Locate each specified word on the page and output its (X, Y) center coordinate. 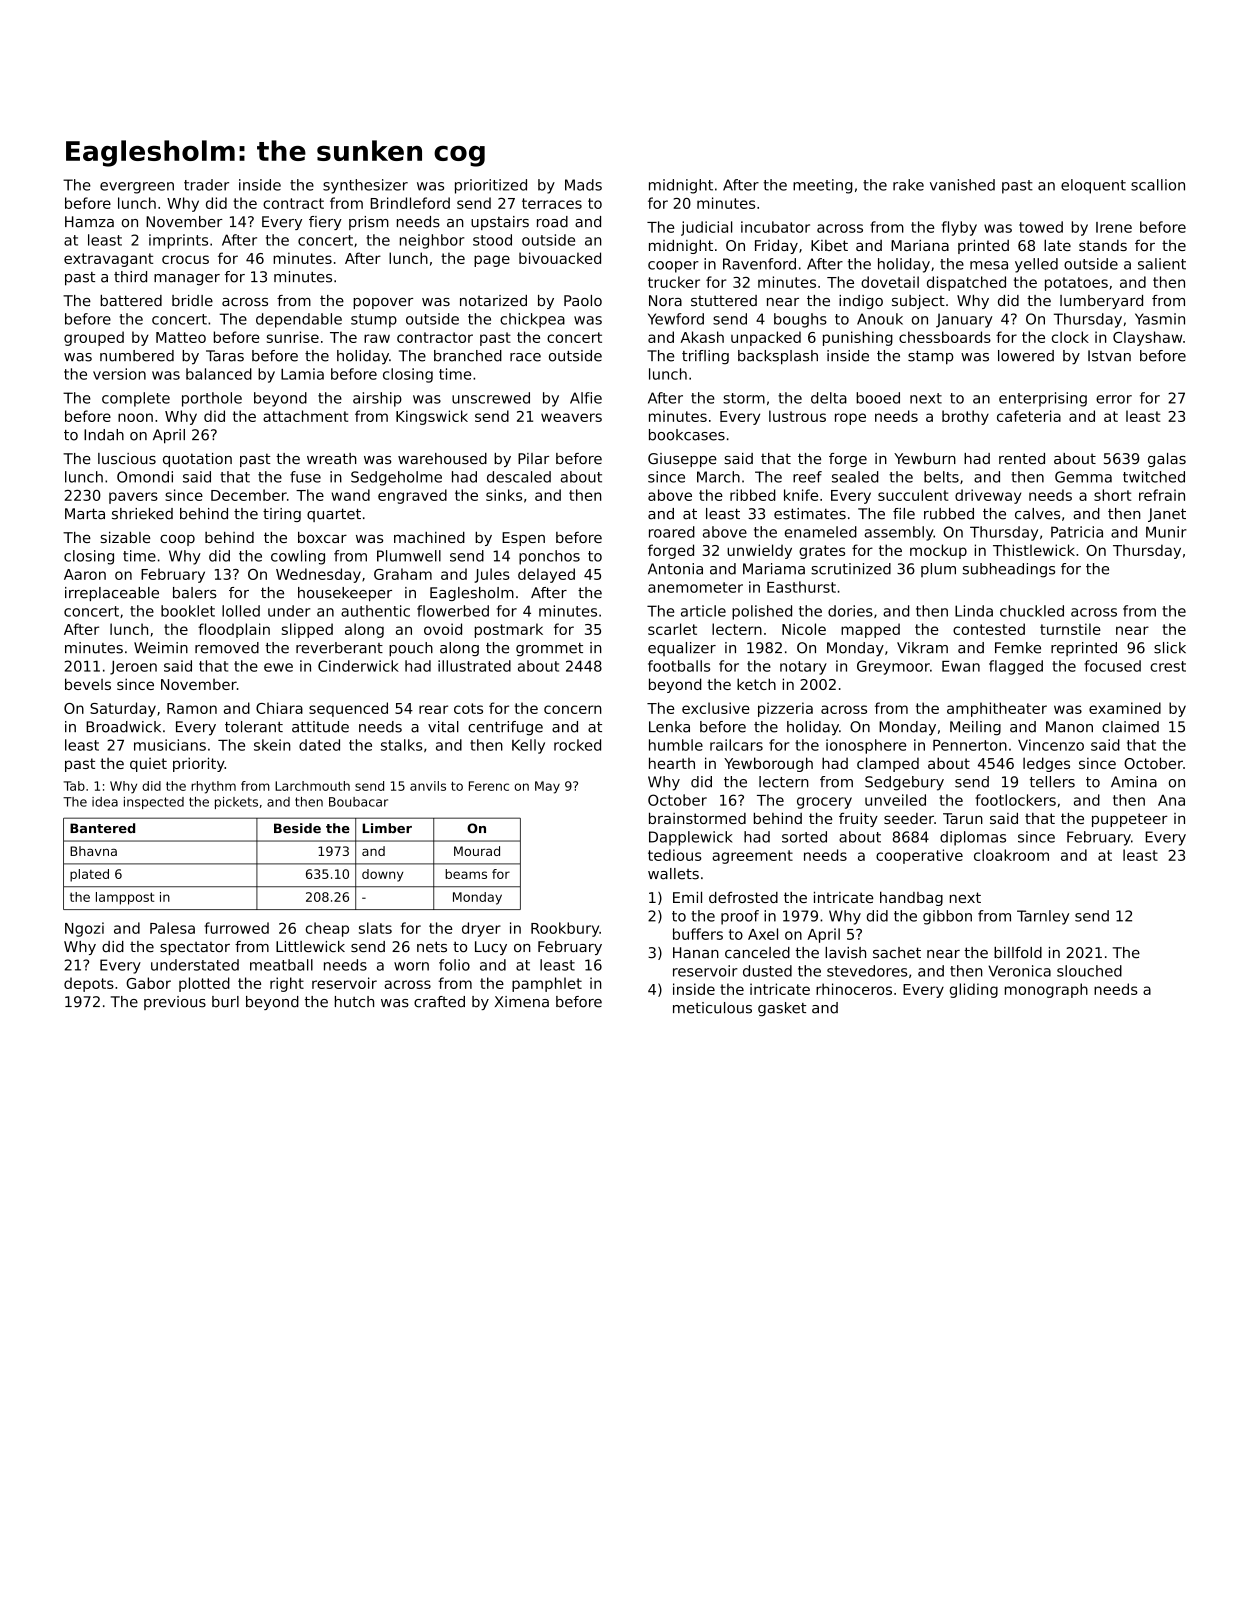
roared (672, 532)
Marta (85, 514)
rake (908, 185)
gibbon (947, 917)
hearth (672, 763)
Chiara (279, 708)
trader (206, 185)
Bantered (102, 828)
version (119, 374)
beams (466, 874)
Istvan (1109, 356)
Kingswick (432, 417)
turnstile (1070, 629)
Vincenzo (1051, 745)
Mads (583, 185)
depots (89, 984)
